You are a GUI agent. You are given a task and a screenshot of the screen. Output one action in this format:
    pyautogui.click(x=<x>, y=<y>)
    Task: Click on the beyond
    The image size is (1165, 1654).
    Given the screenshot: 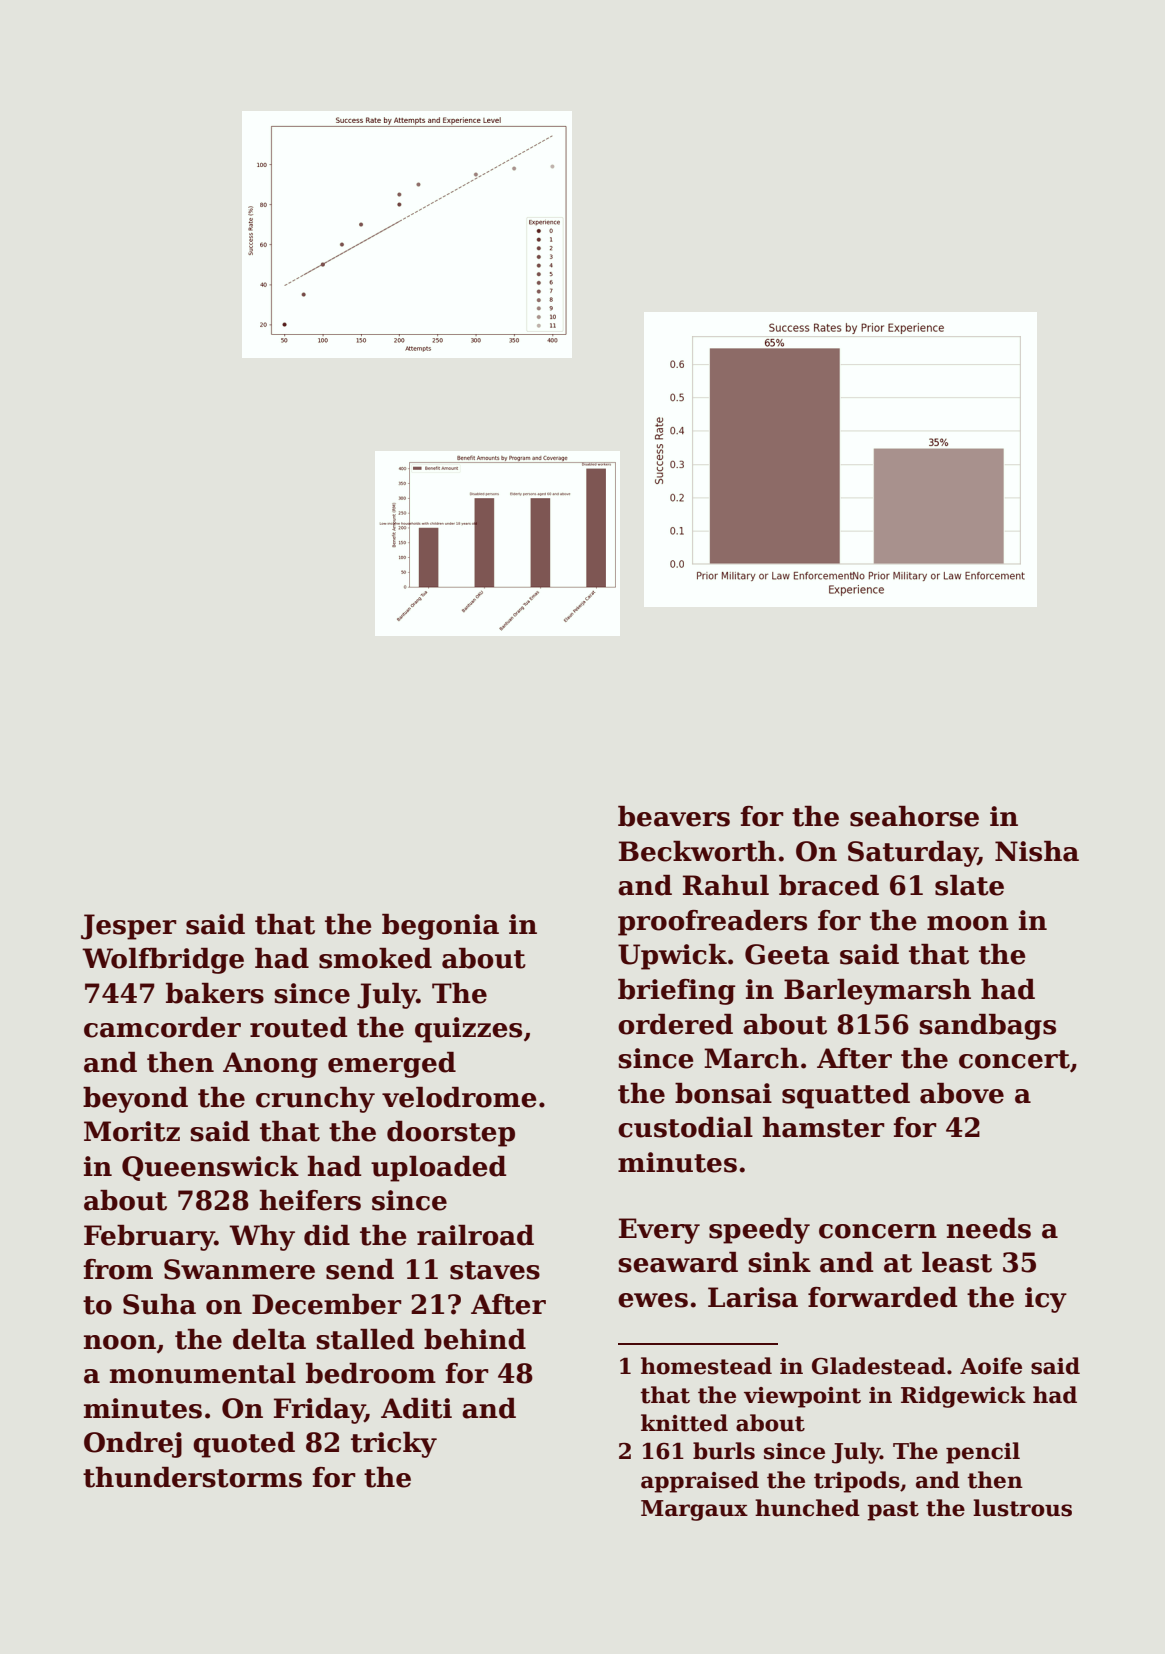 What is the action you would take?
    pyautogui.click(x=135, y=1100)
